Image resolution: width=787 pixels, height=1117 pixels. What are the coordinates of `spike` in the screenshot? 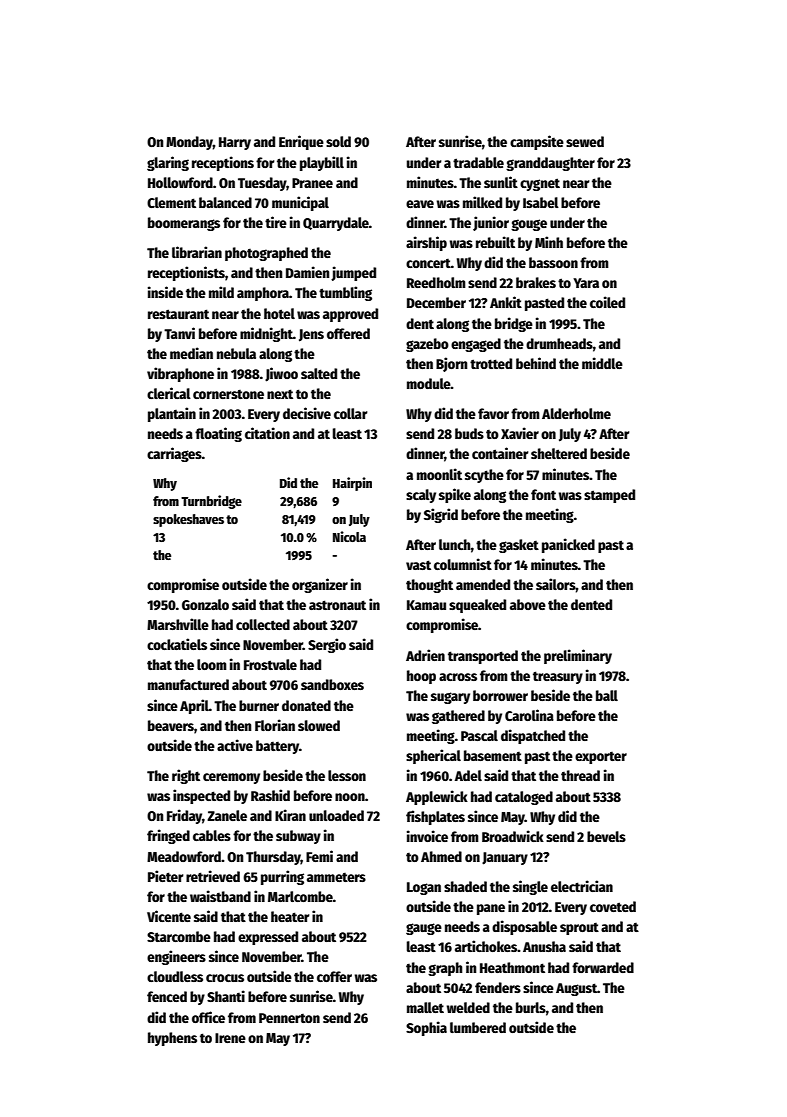 It's located at (455, 495).
